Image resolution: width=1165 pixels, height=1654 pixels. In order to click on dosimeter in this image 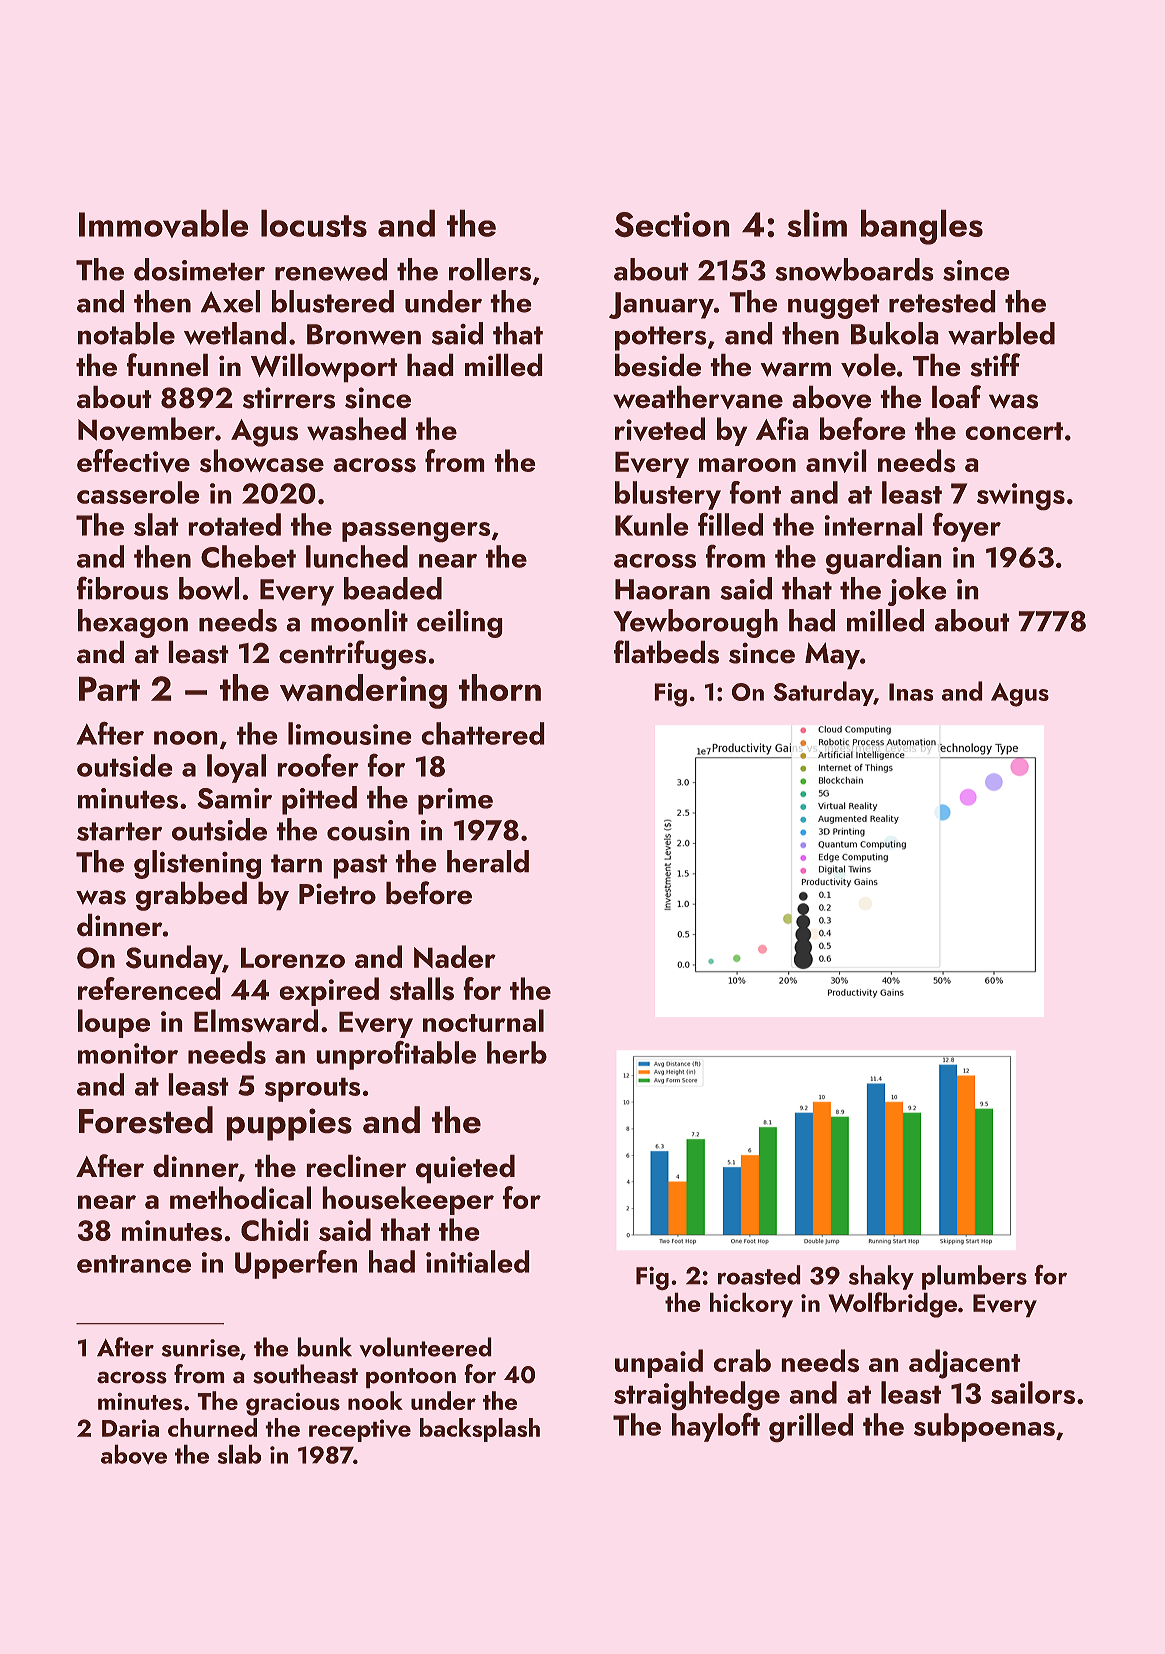, I will do `click(199, 269)`.
